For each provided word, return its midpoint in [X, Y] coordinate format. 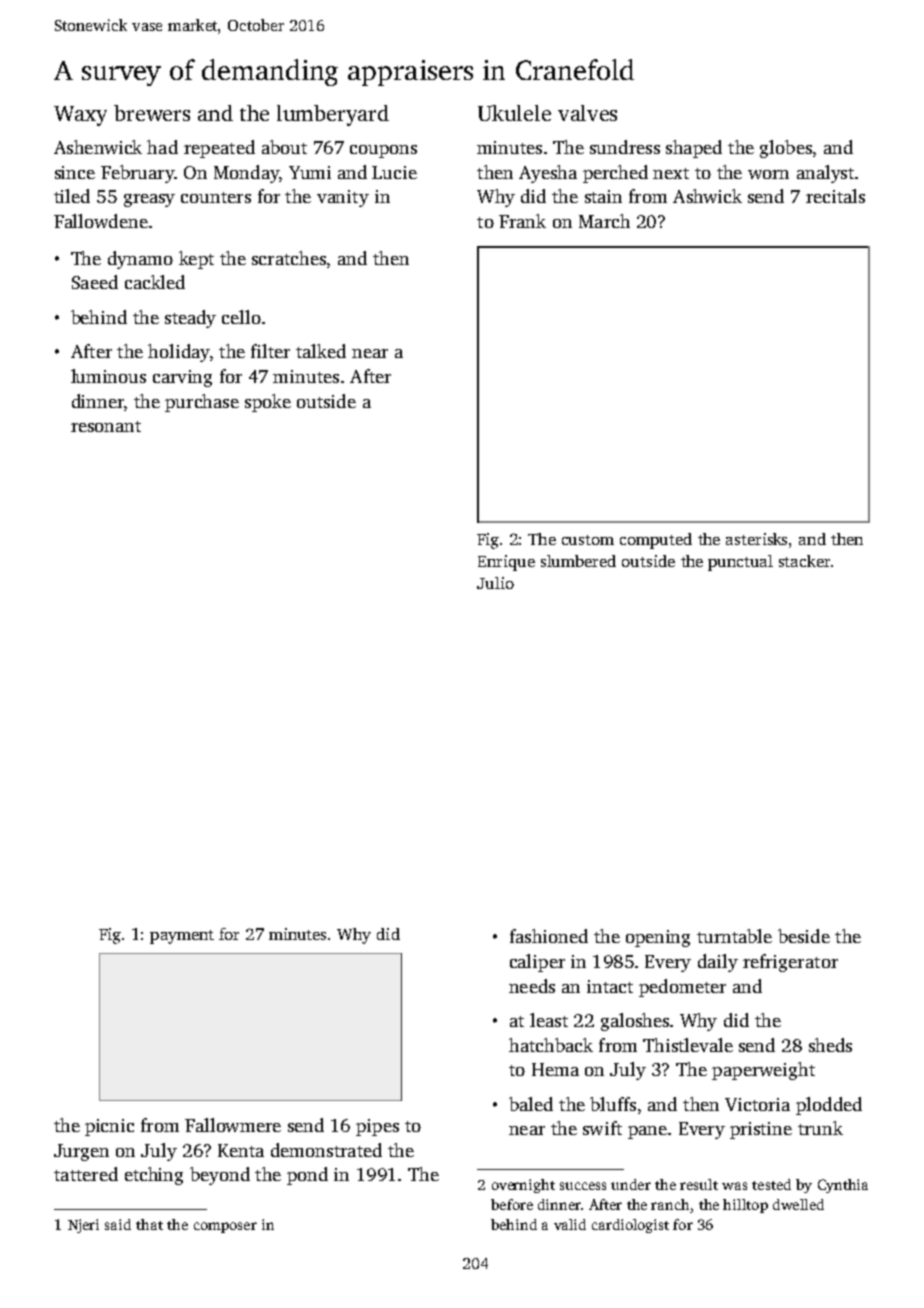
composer [225, 1227]
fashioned [549, 936]
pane [647, 1132]
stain [603, 196]
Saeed [95, 282]
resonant [106, 426]
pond [307, 1176]
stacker [804, 561]
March [604, 221]
